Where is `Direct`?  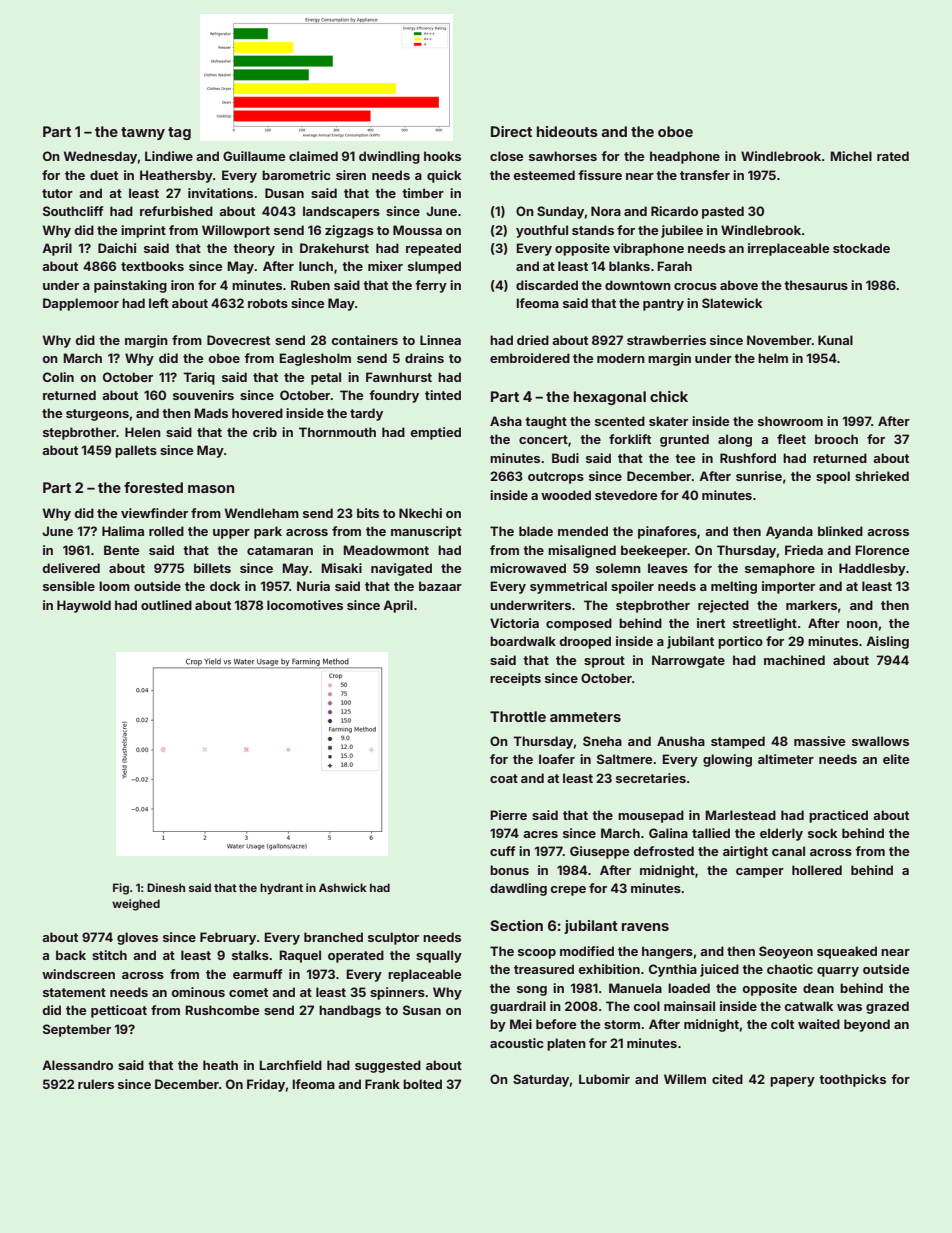
Direct is located at coordinates (511, 131).
